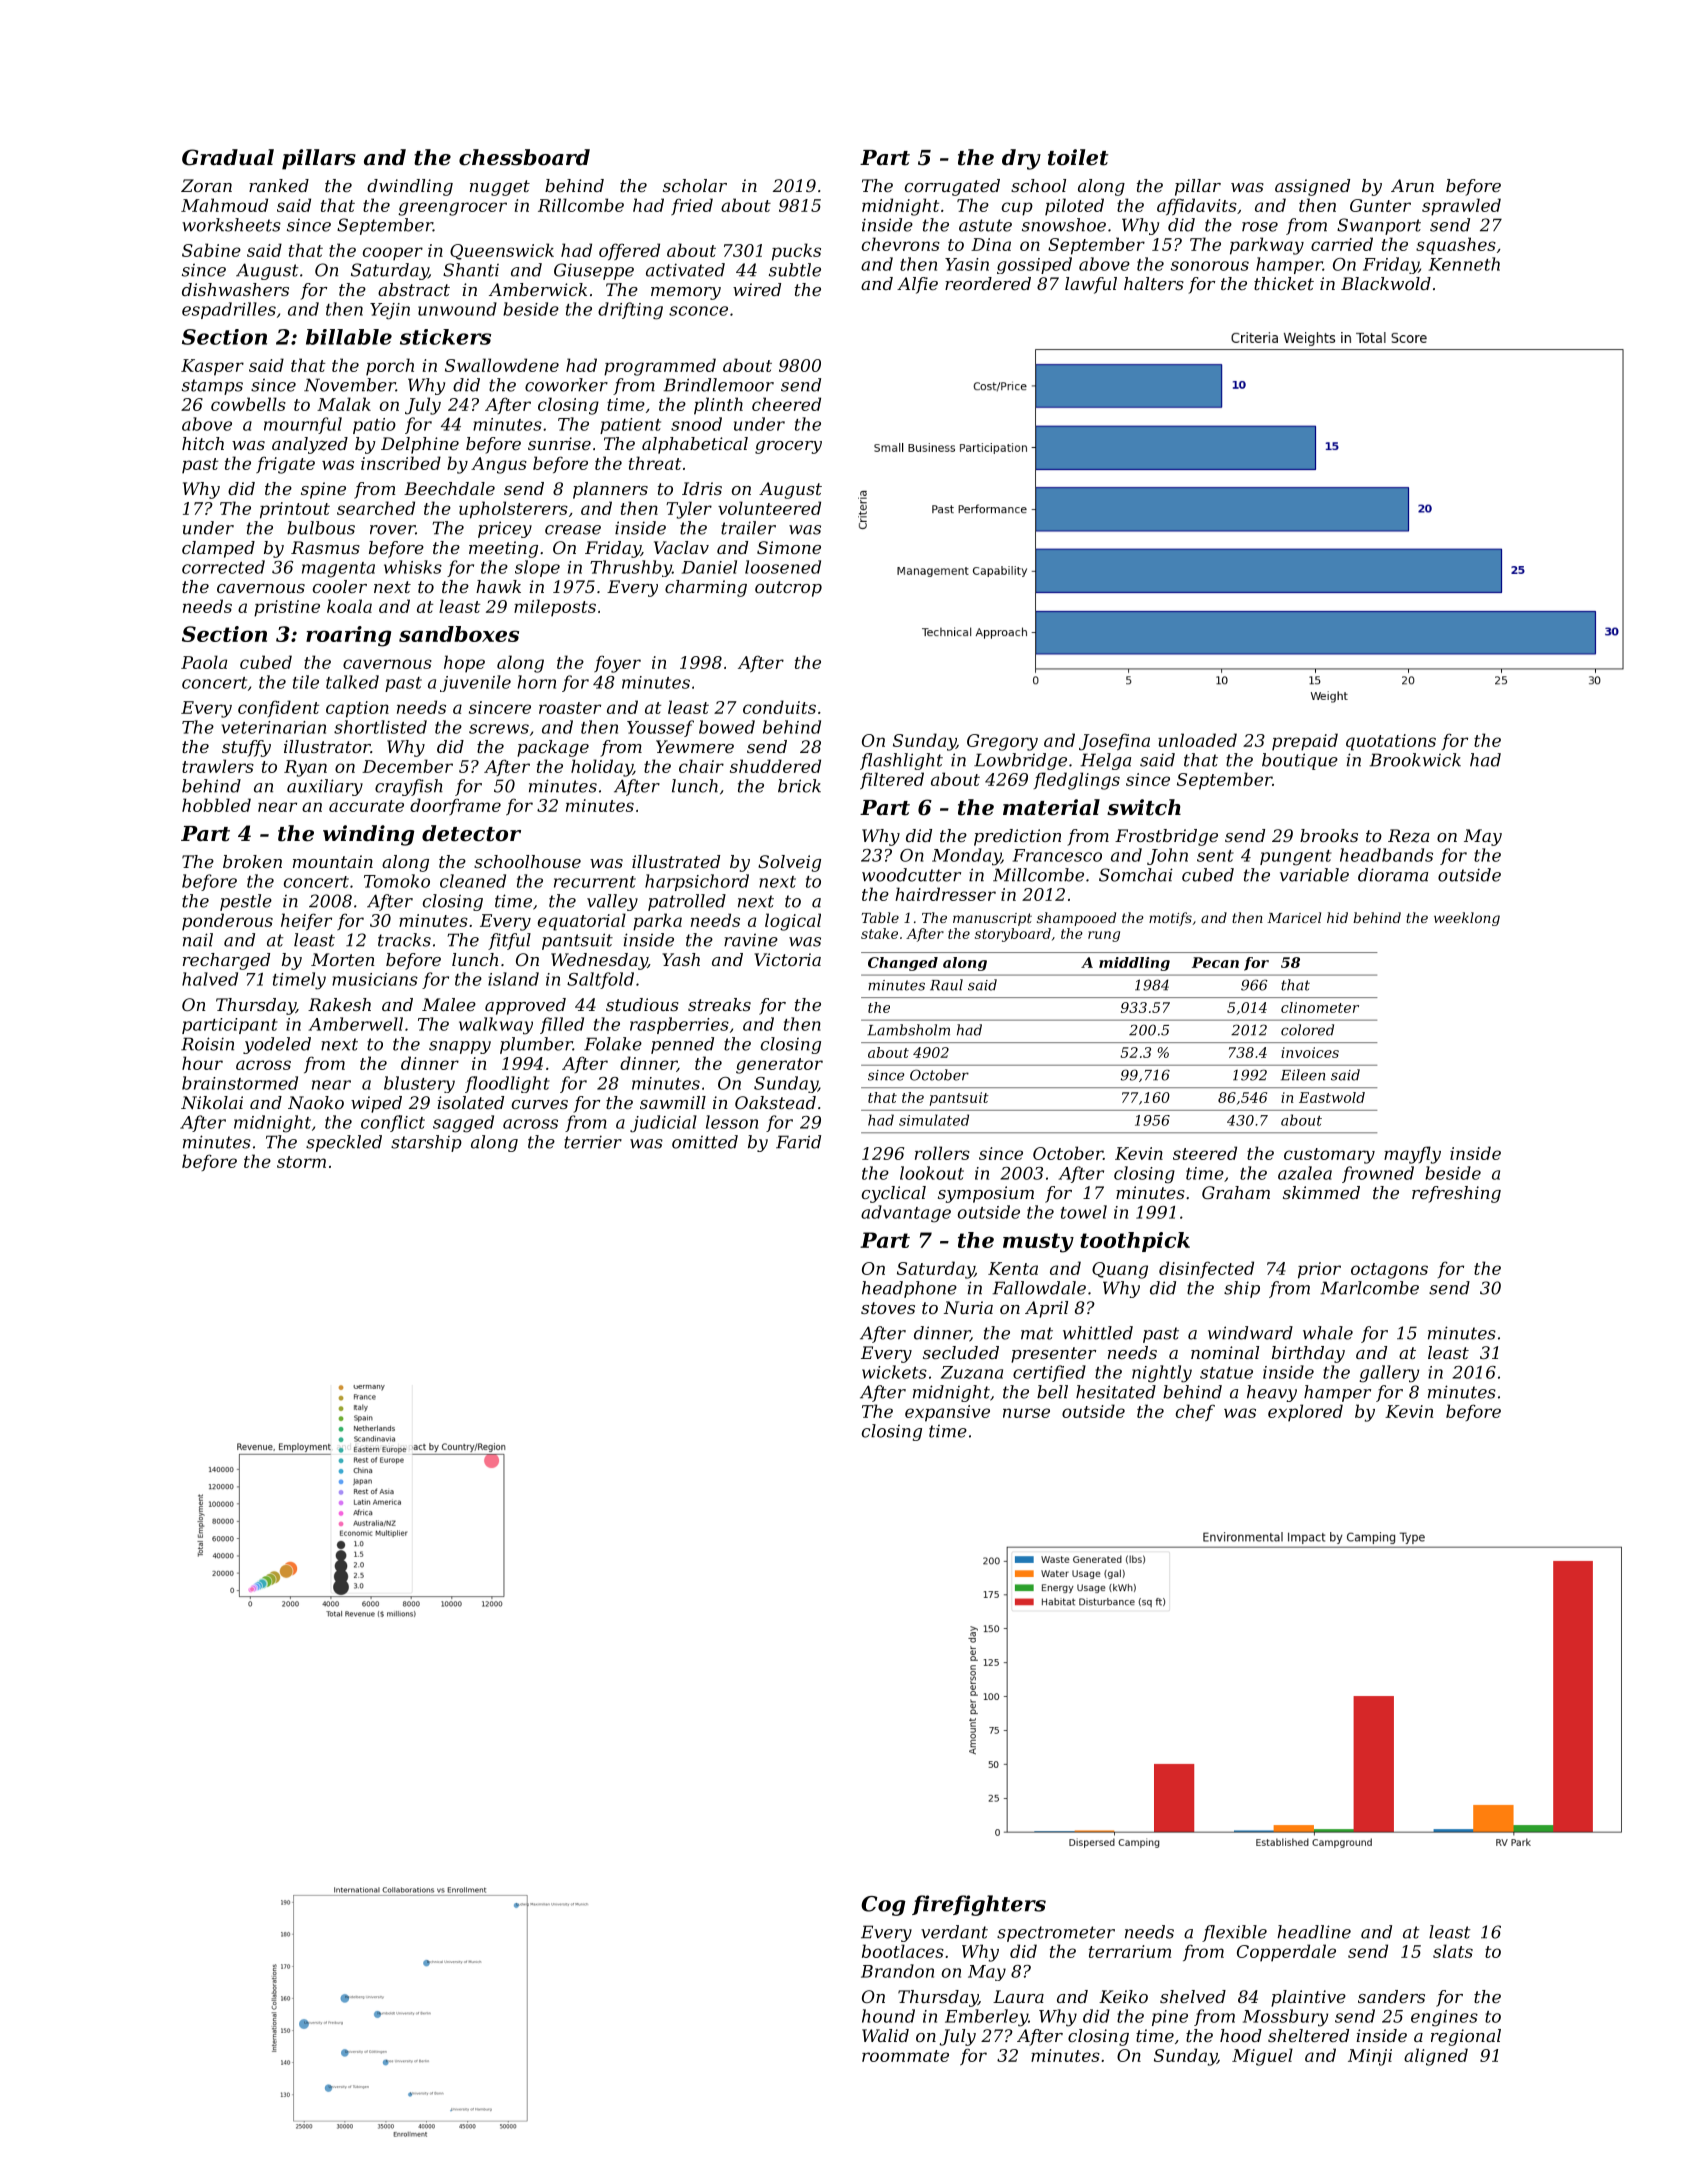 This page has width=1683, height=2178. Describe the element at coordinates (375, 979) in the page. I see `musicians` at that location.
